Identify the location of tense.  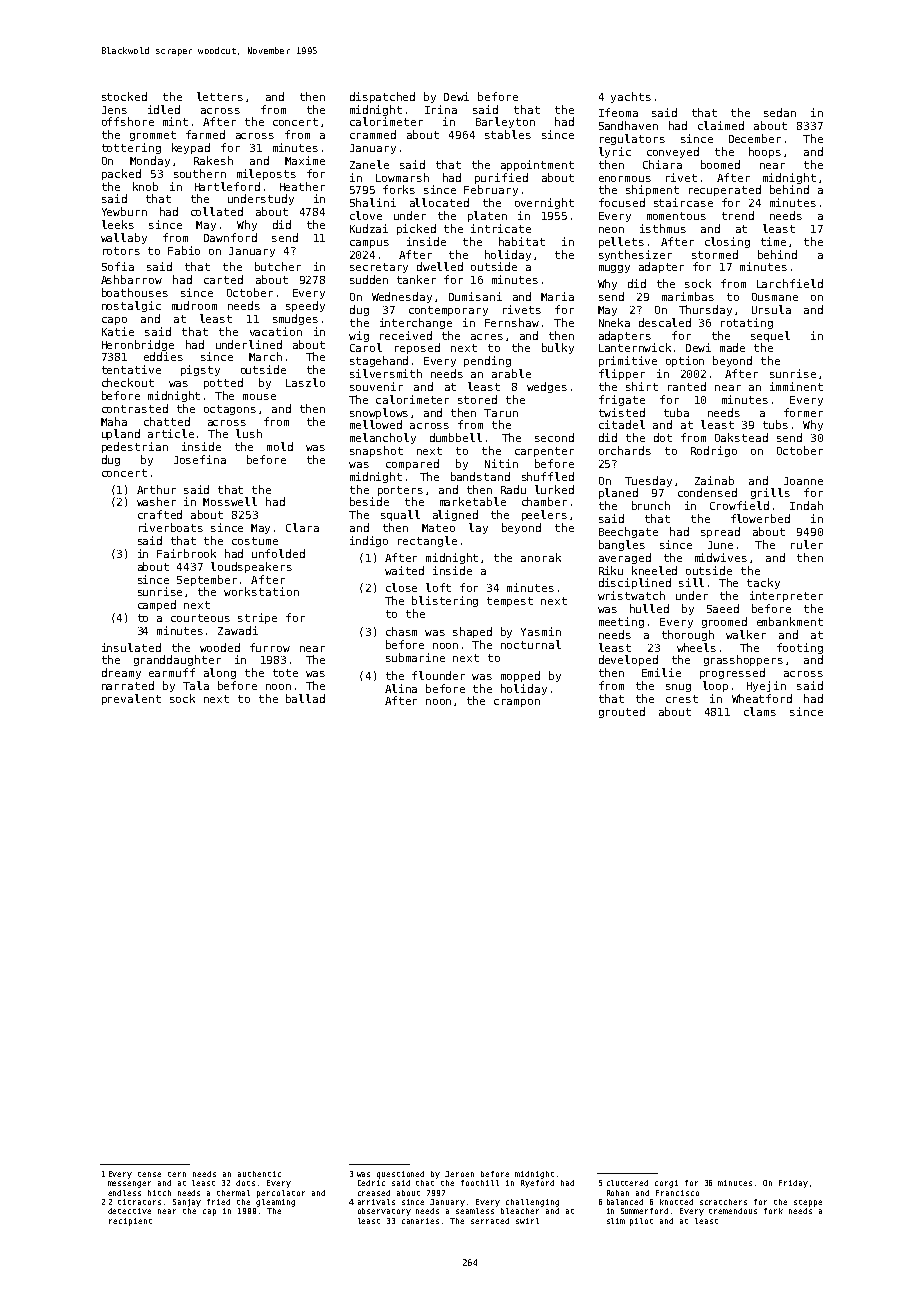
(149, 1174).
